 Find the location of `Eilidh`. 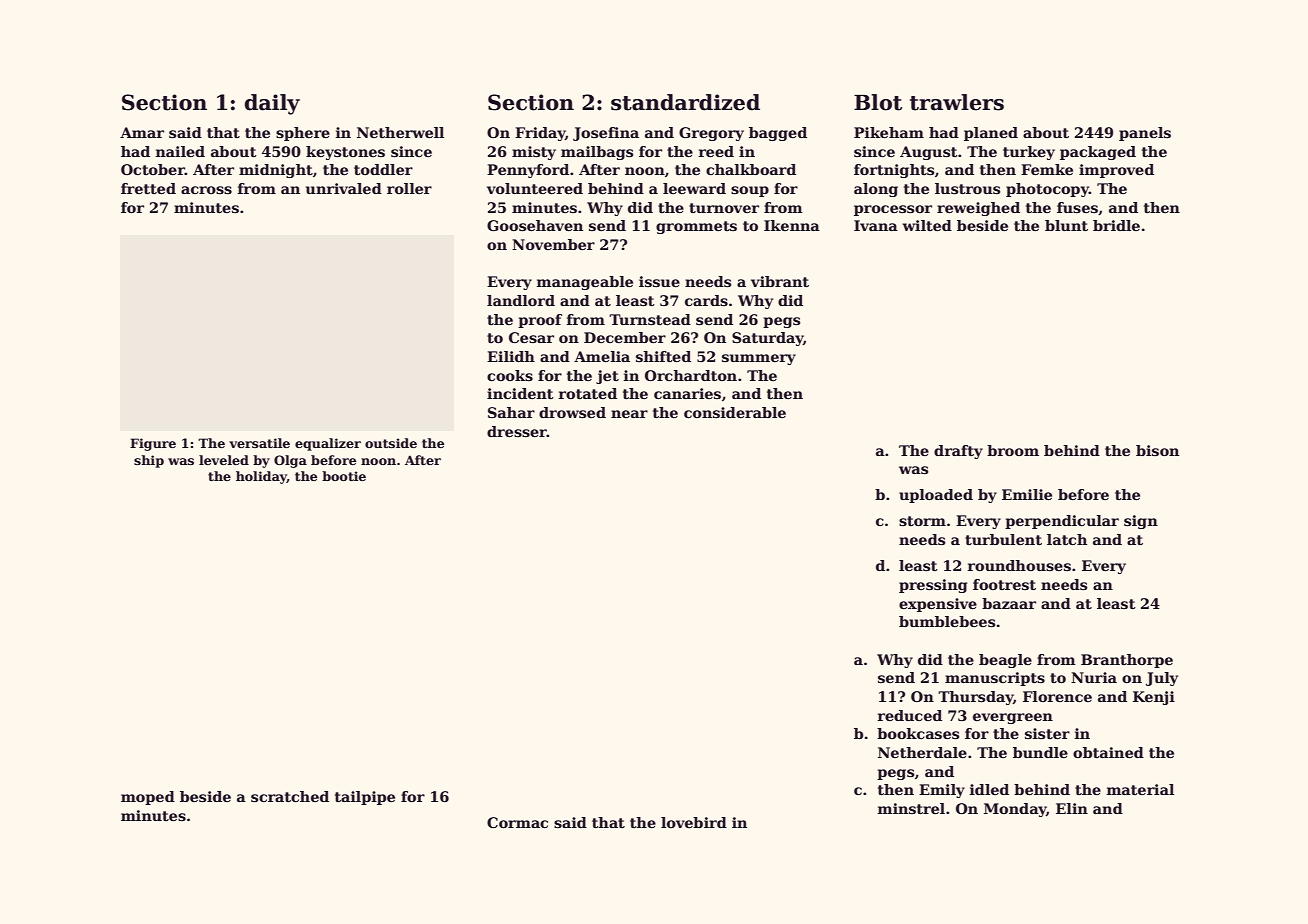

Eilidh is located at coordinates (511, 356).
